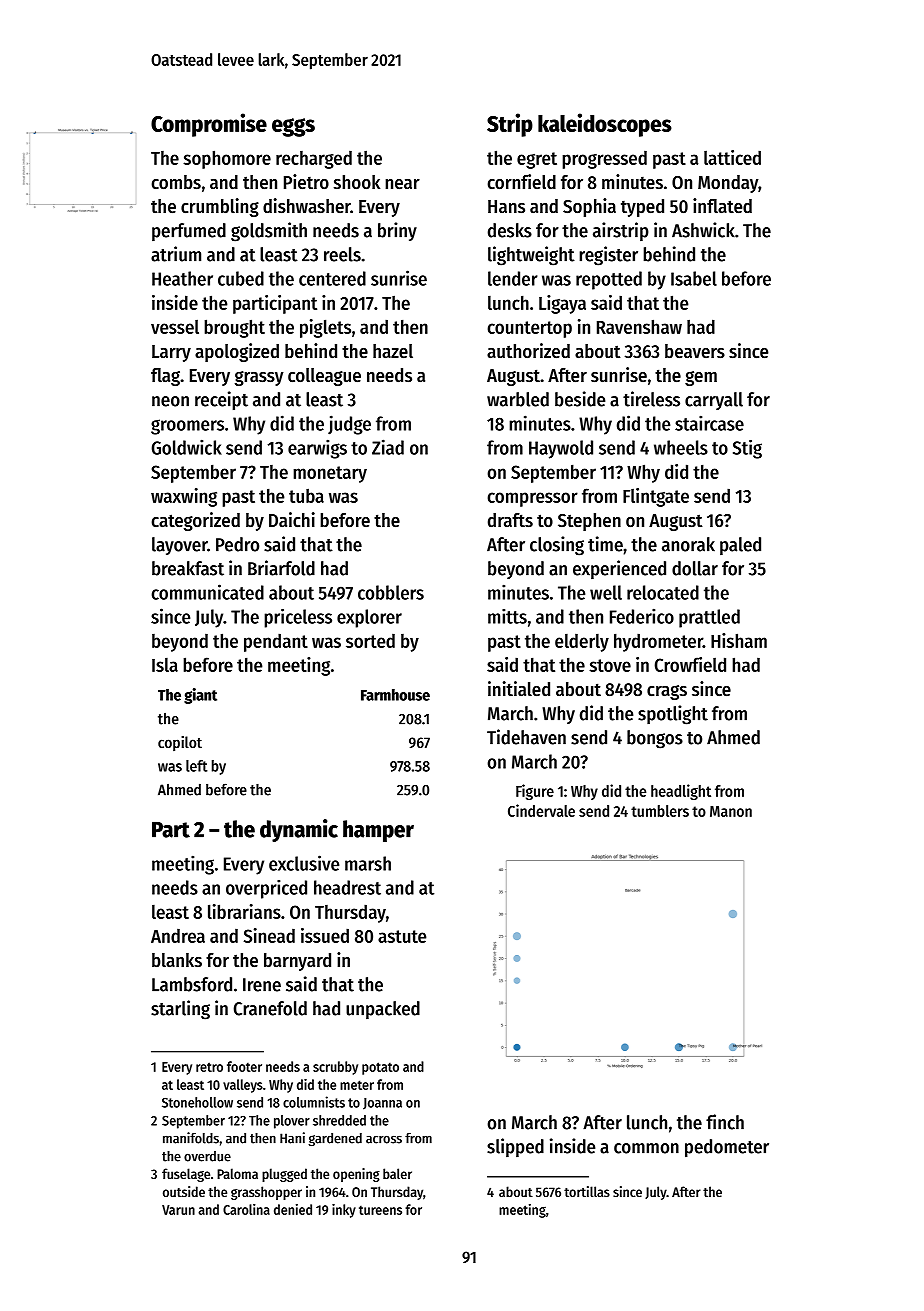  I want to click on eggs, so click(293, 127).
